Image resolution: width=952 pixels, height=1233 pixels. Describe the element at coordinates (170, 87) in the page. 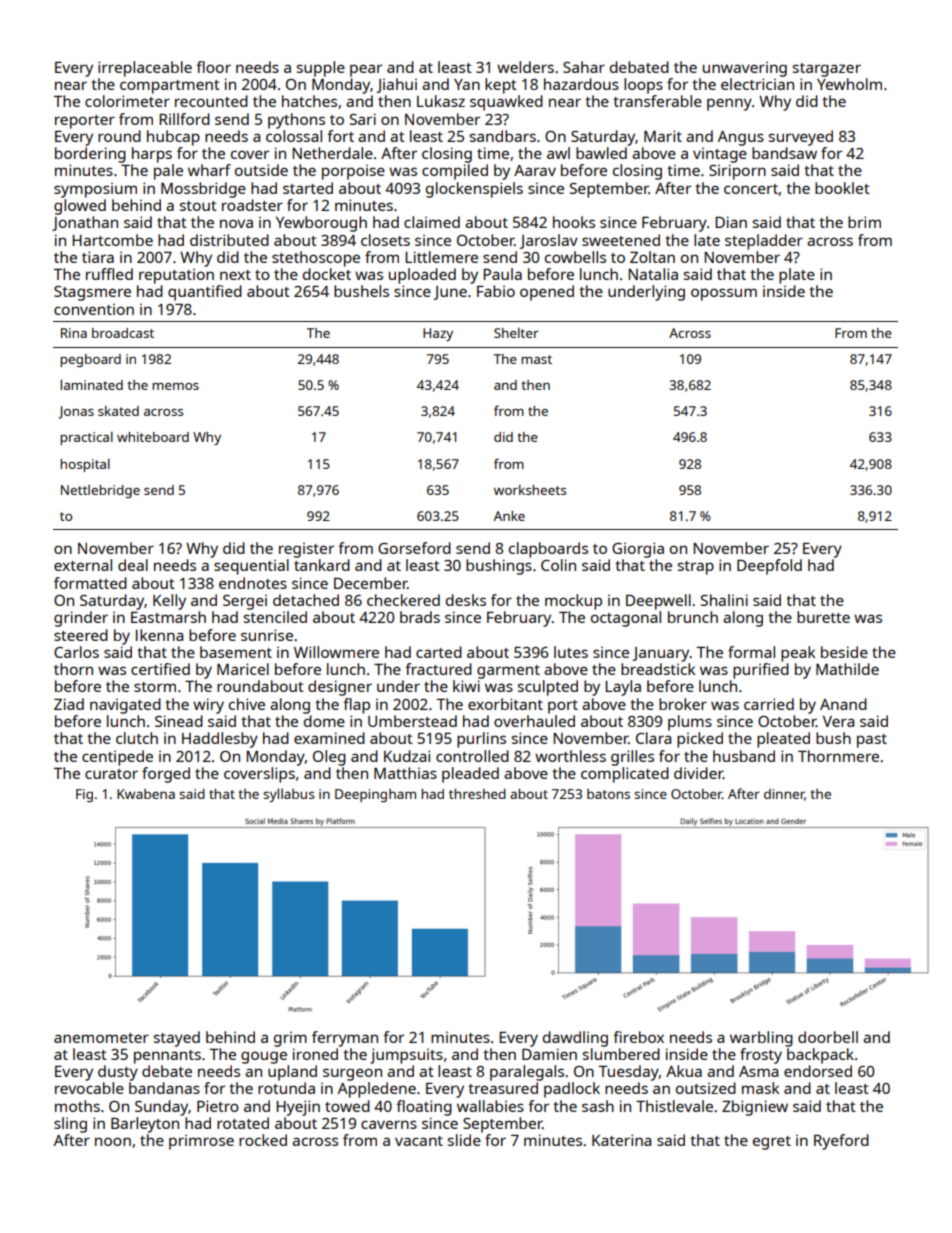

I see `compartment` at that location.
